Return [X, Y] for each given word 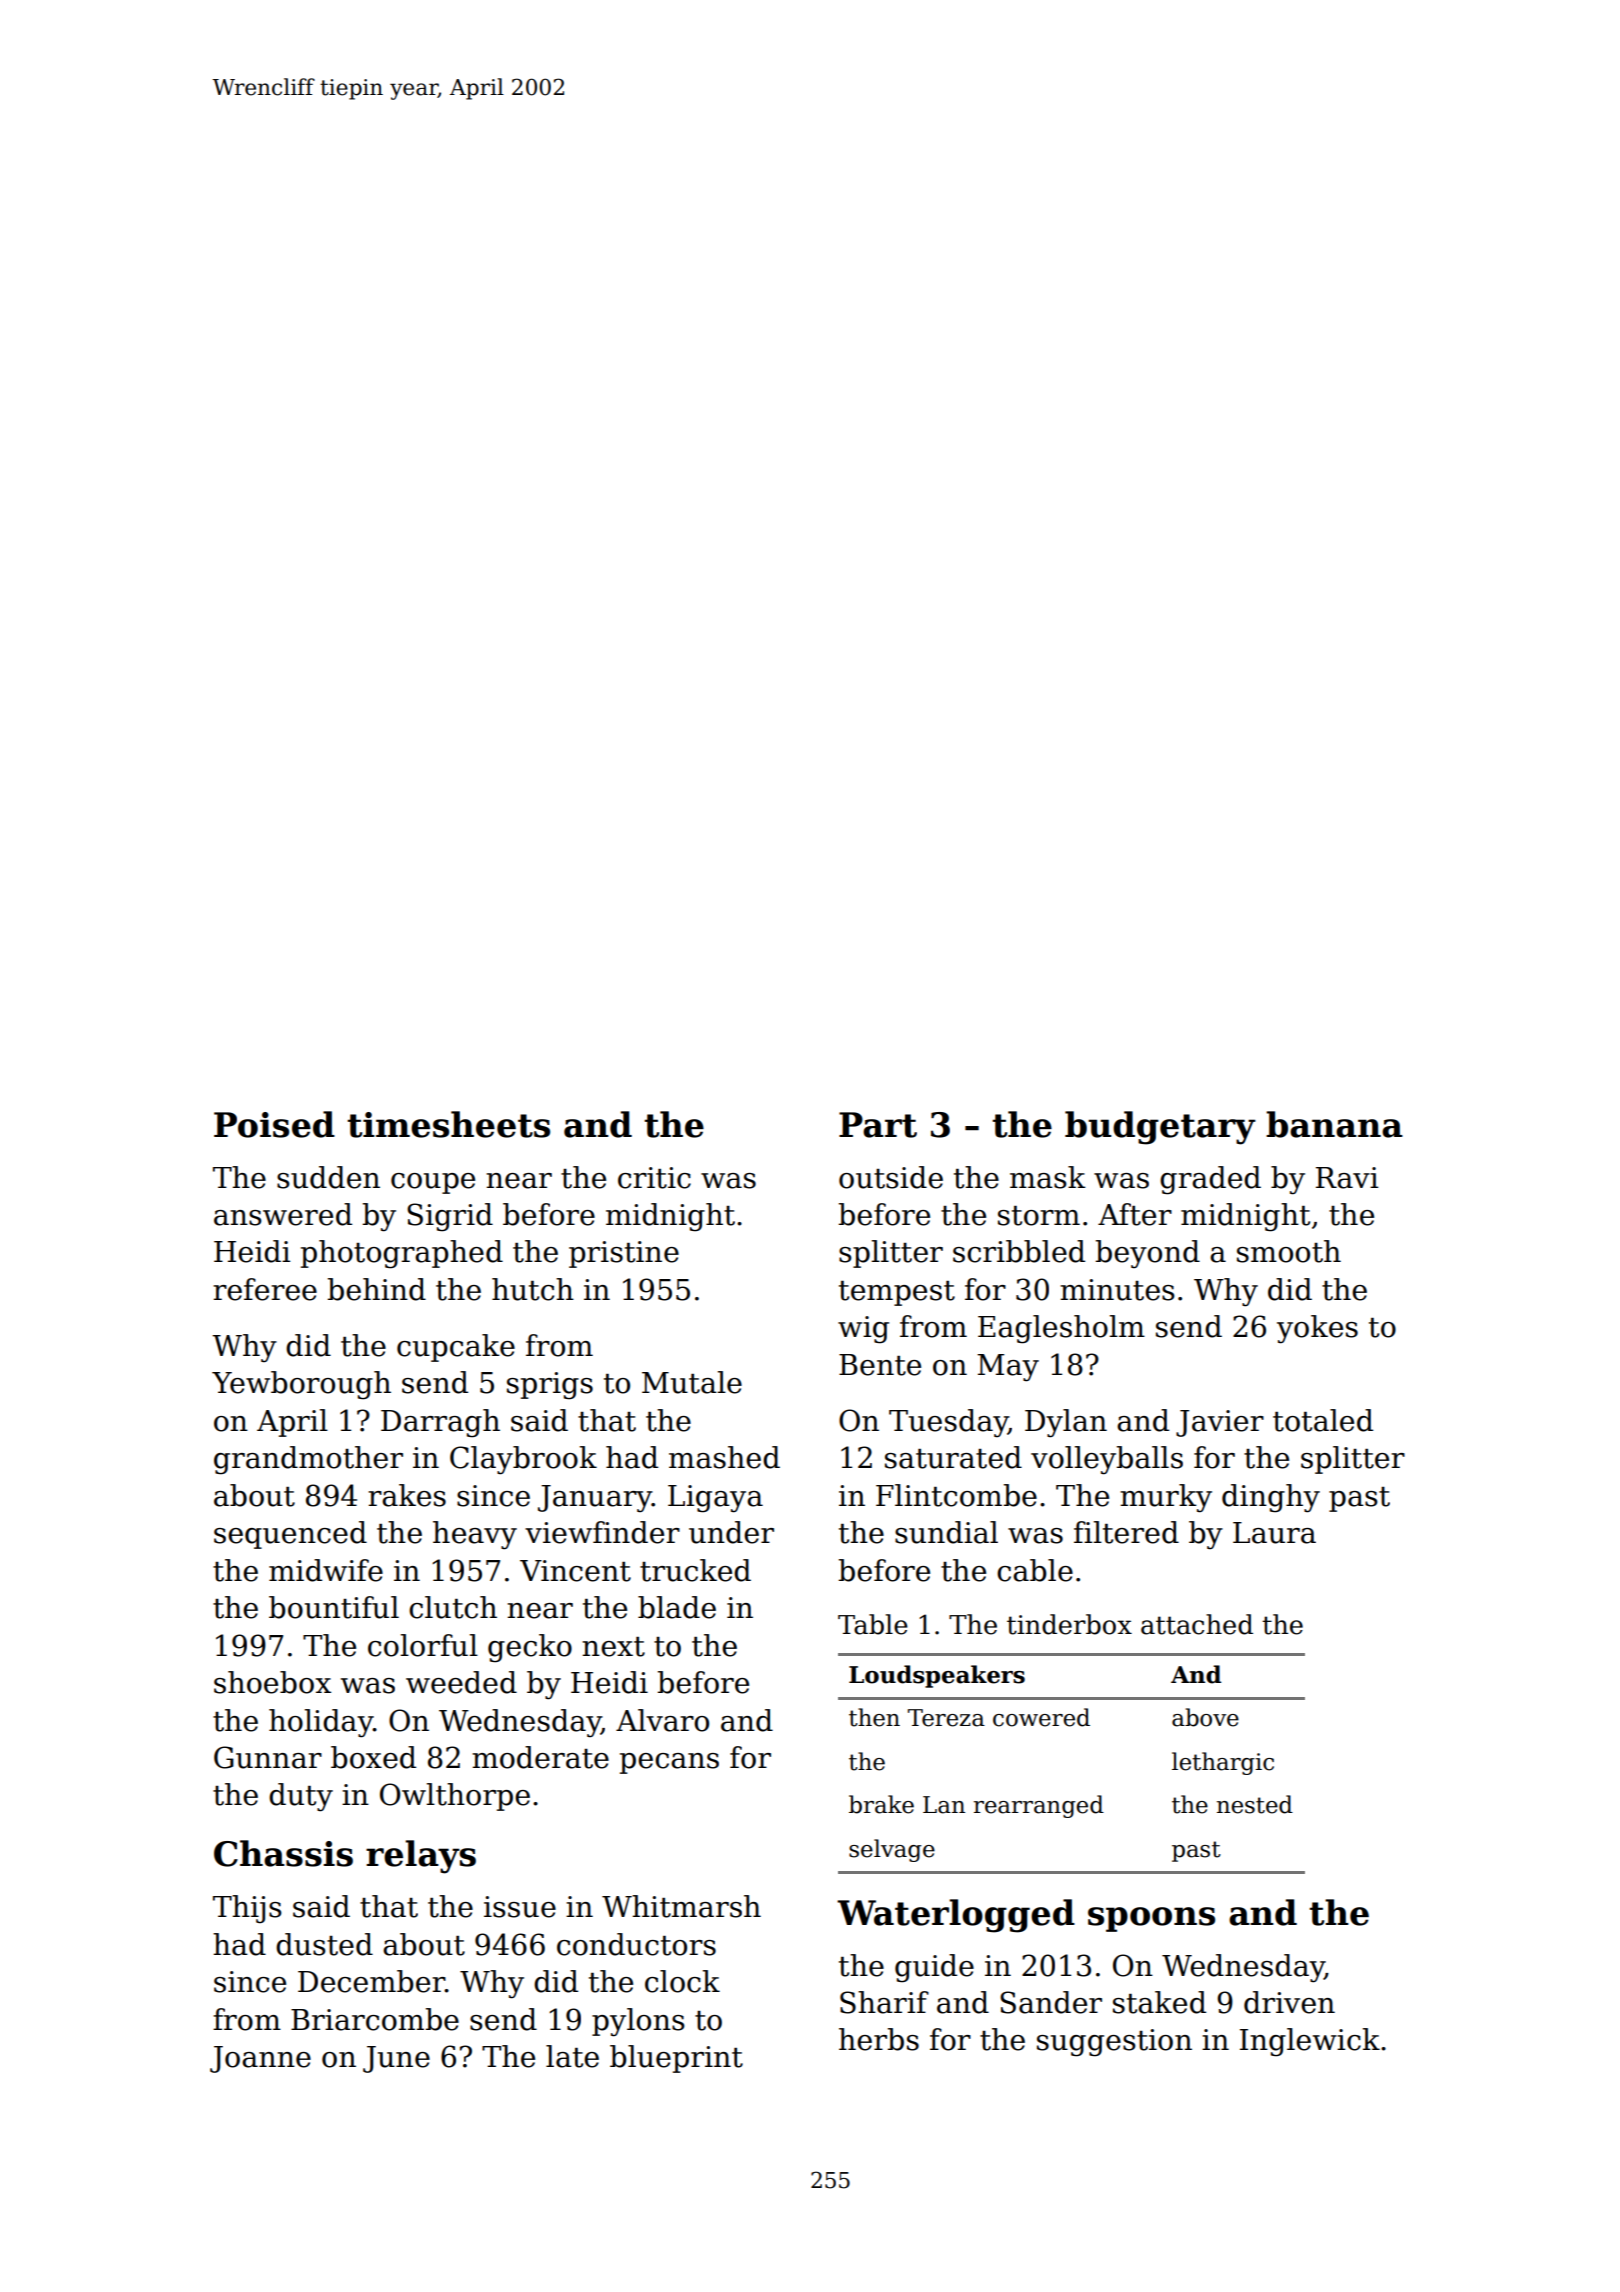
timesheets [448, 1124]
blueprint [676, 2059]
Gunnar [268, 1757]
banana [1334, 1124]
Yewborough [301, 1385]
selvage [892, 1850]
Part [878, 1125]
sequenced [290, 1535]
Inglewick [1310, 2042]
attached [1197, 1624]
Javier [1220, 1423]
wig [863, 1330]
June [396, 2059]
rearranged [1039, 1806]
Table [873, 1624]
